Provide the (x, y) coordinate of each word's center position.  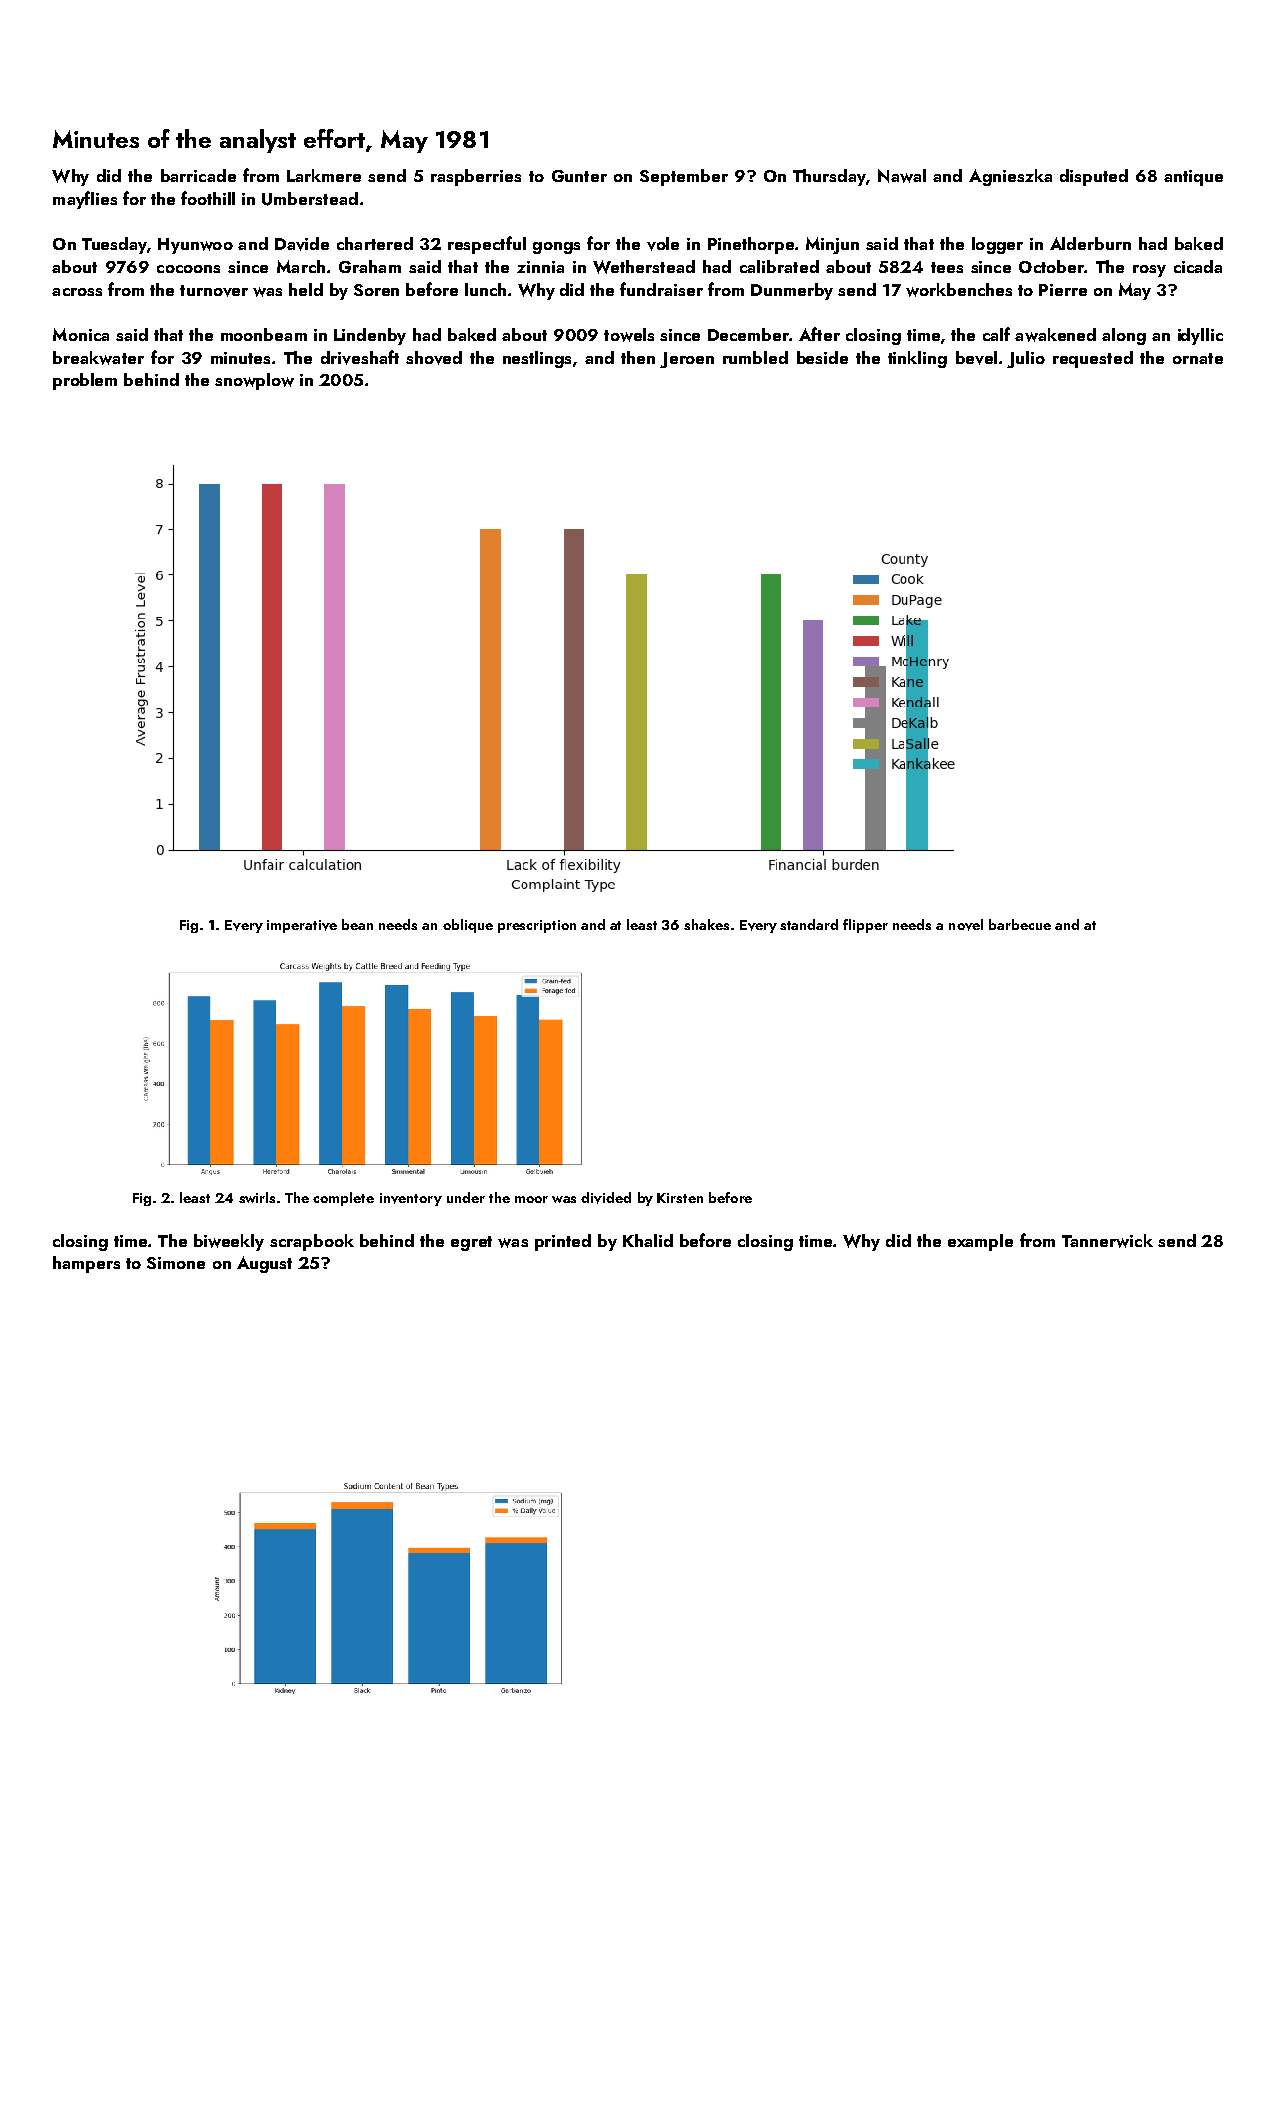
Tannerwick (1107, 1241)
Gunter (579, 176)
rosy (1149, 271)
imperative (302, 926)
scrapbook (312, 1242)
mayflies (85, 200)
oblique (468, 926)
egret (471, 1243)
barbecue (1020, 924)
